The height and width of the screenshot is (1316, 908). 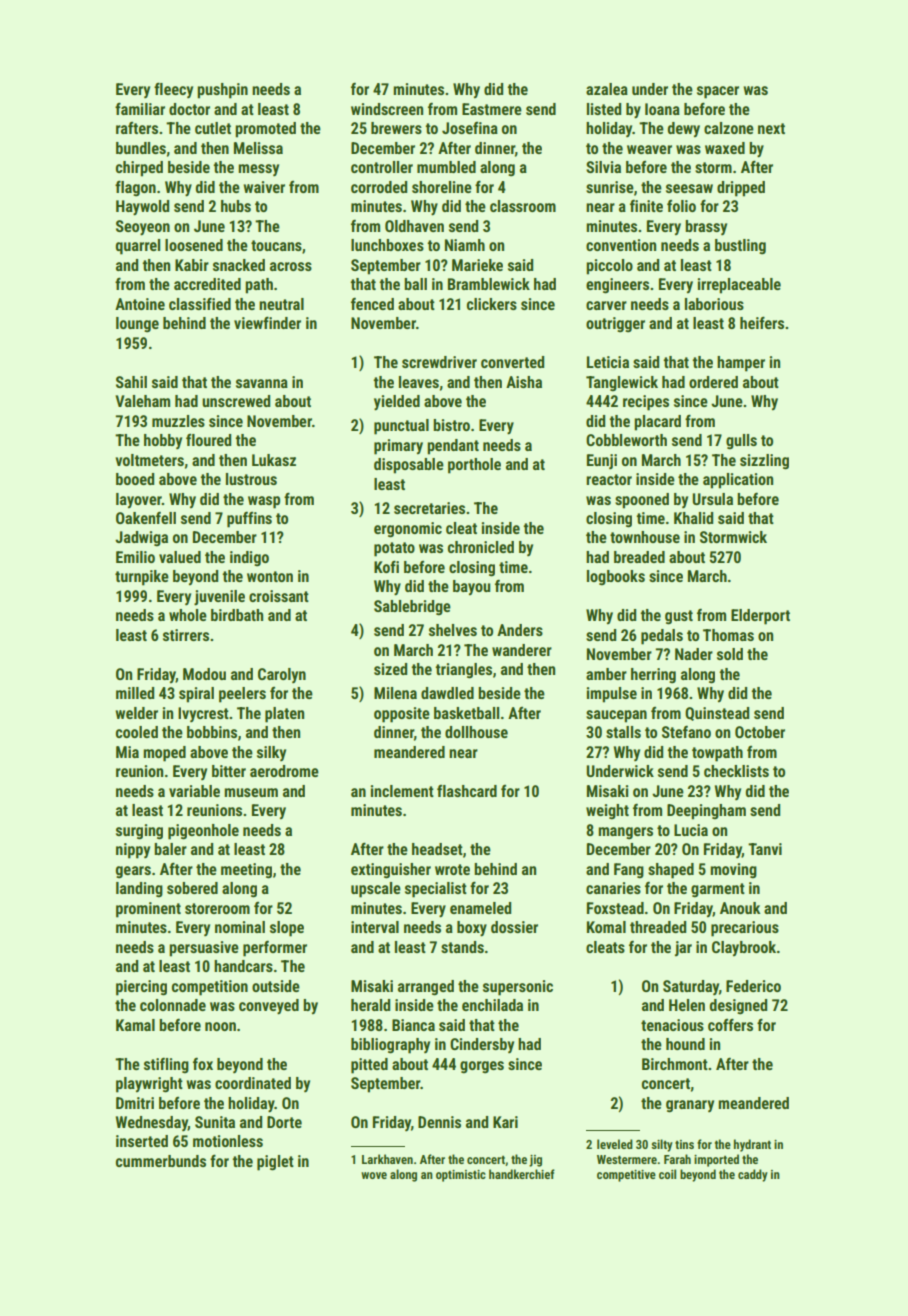 I want to click on tenacious, so click(x=672, y=1025).
